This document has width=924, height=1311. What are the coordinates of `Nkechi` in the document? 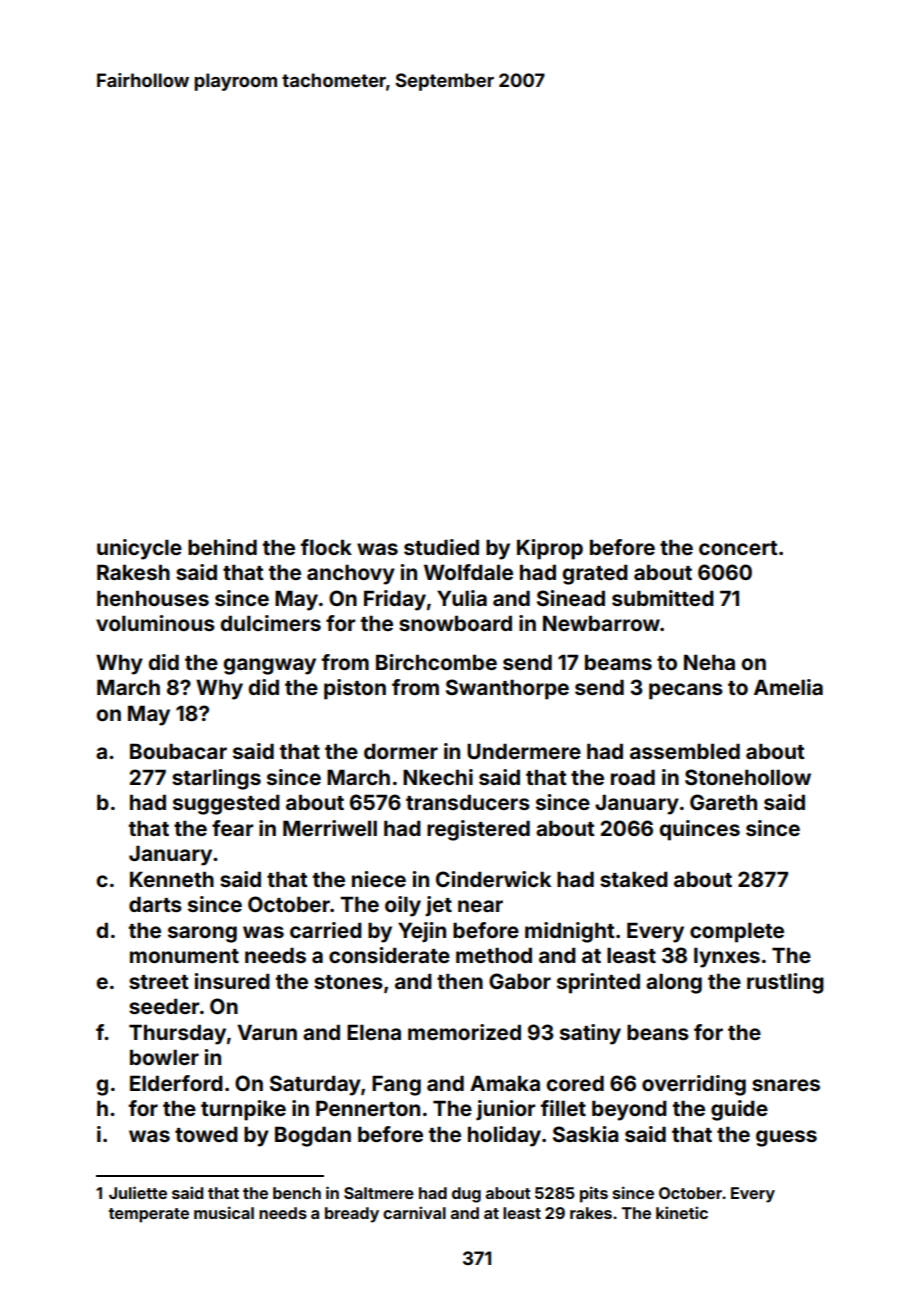 It's located at (438, 777).
